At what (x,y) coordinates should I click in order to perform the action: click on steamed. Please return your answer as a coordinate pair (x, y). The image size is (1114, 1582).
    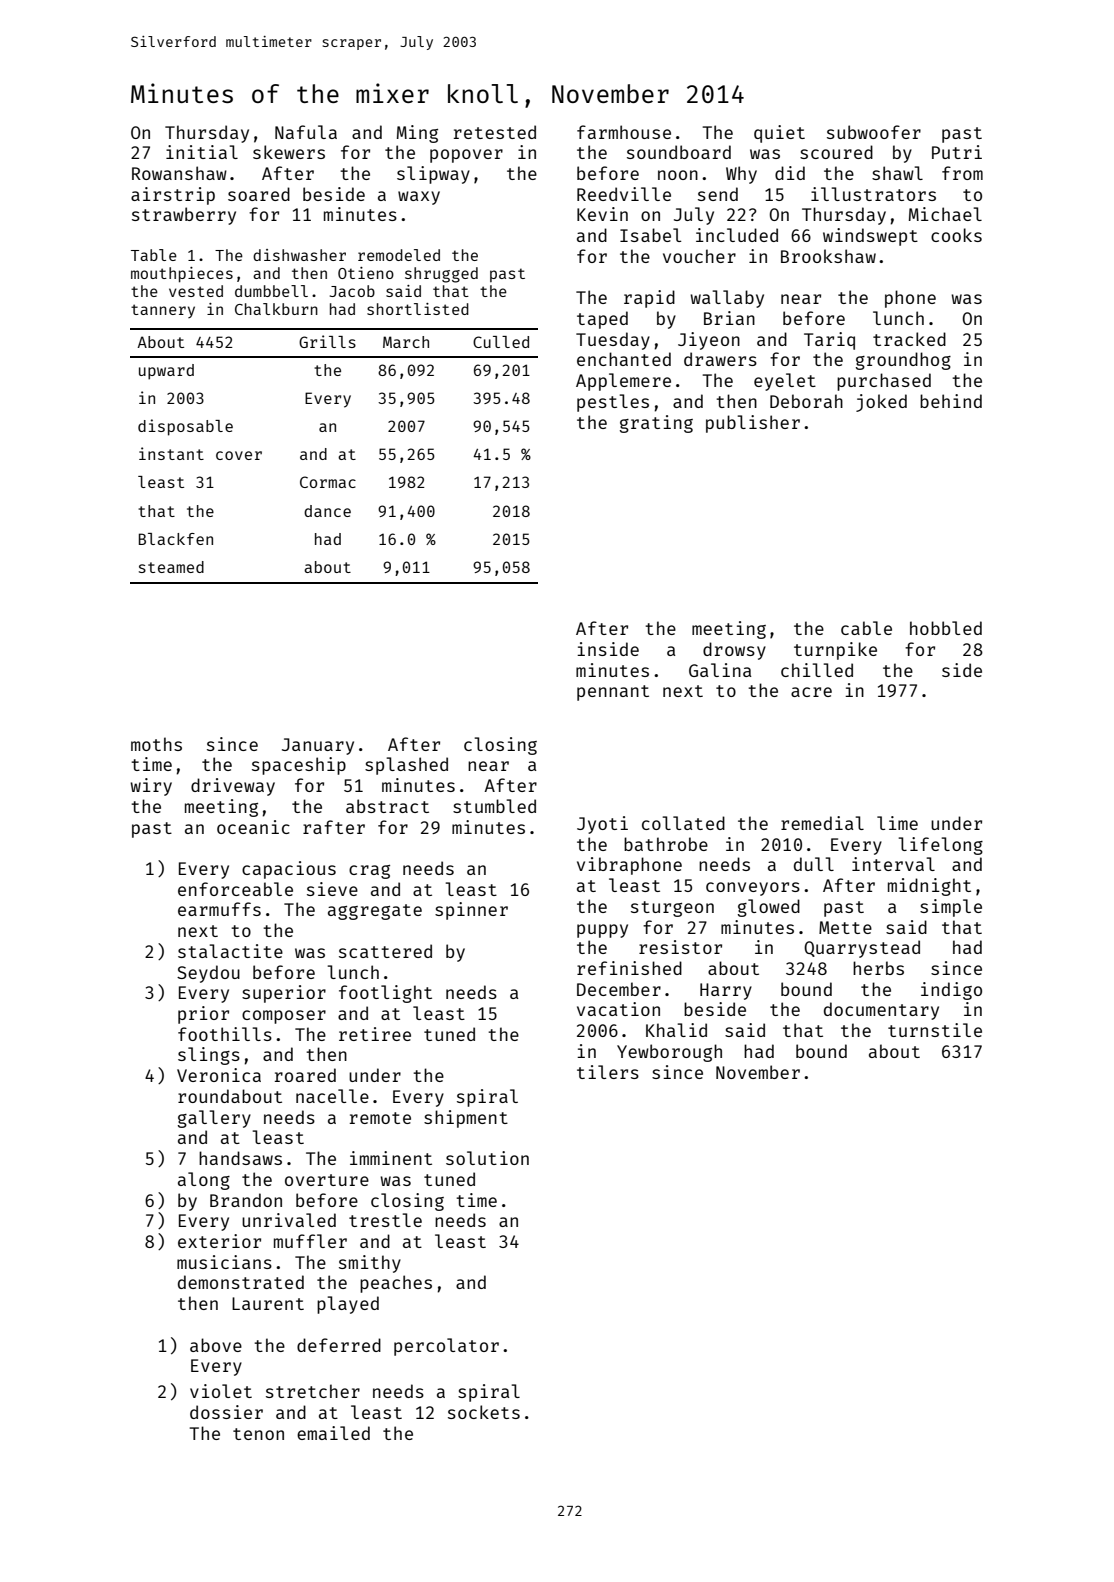
    Looking at the image, I should click on (171, 567).
